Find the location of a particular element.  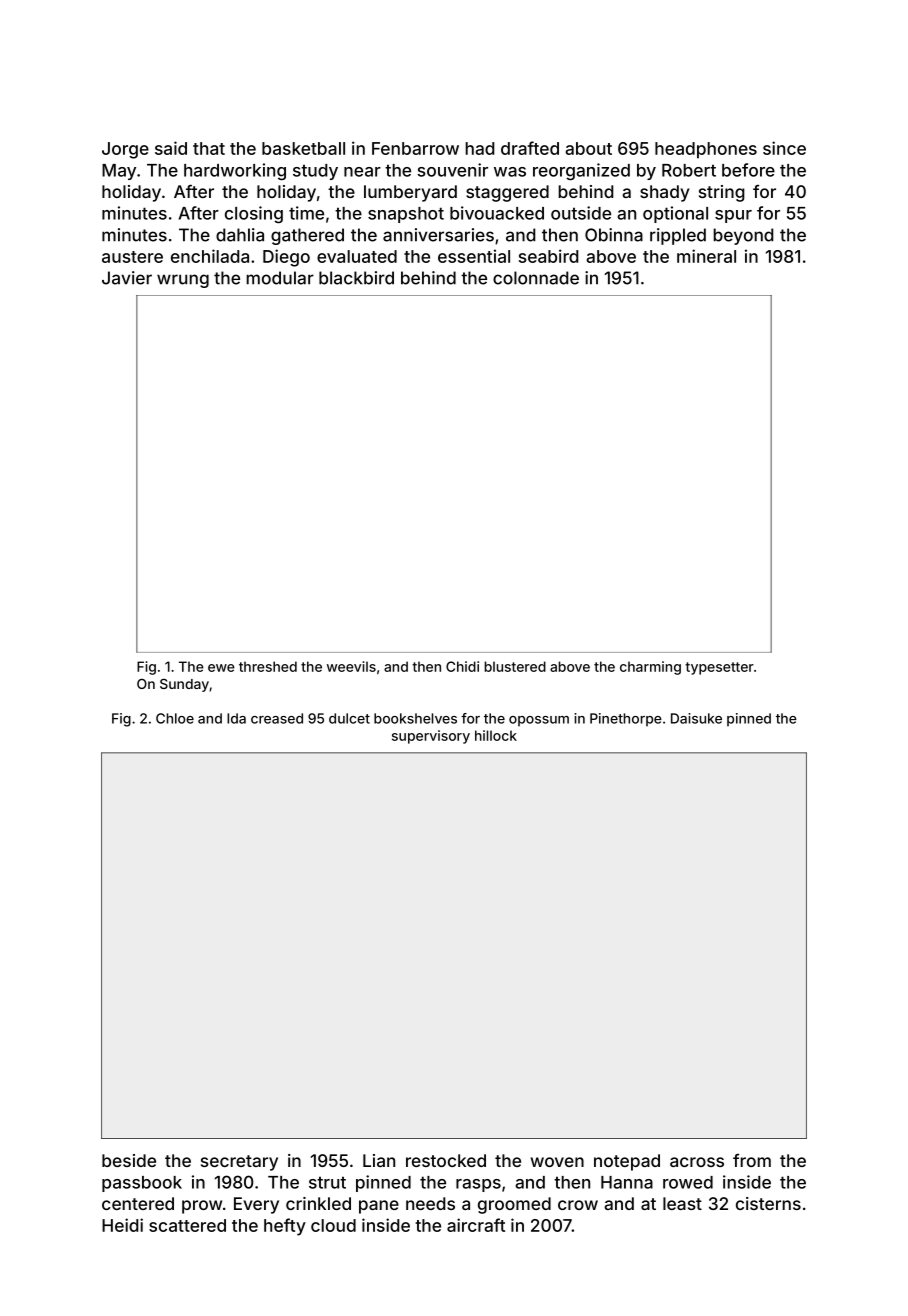

basketball is located at coordinates (303, 148).
